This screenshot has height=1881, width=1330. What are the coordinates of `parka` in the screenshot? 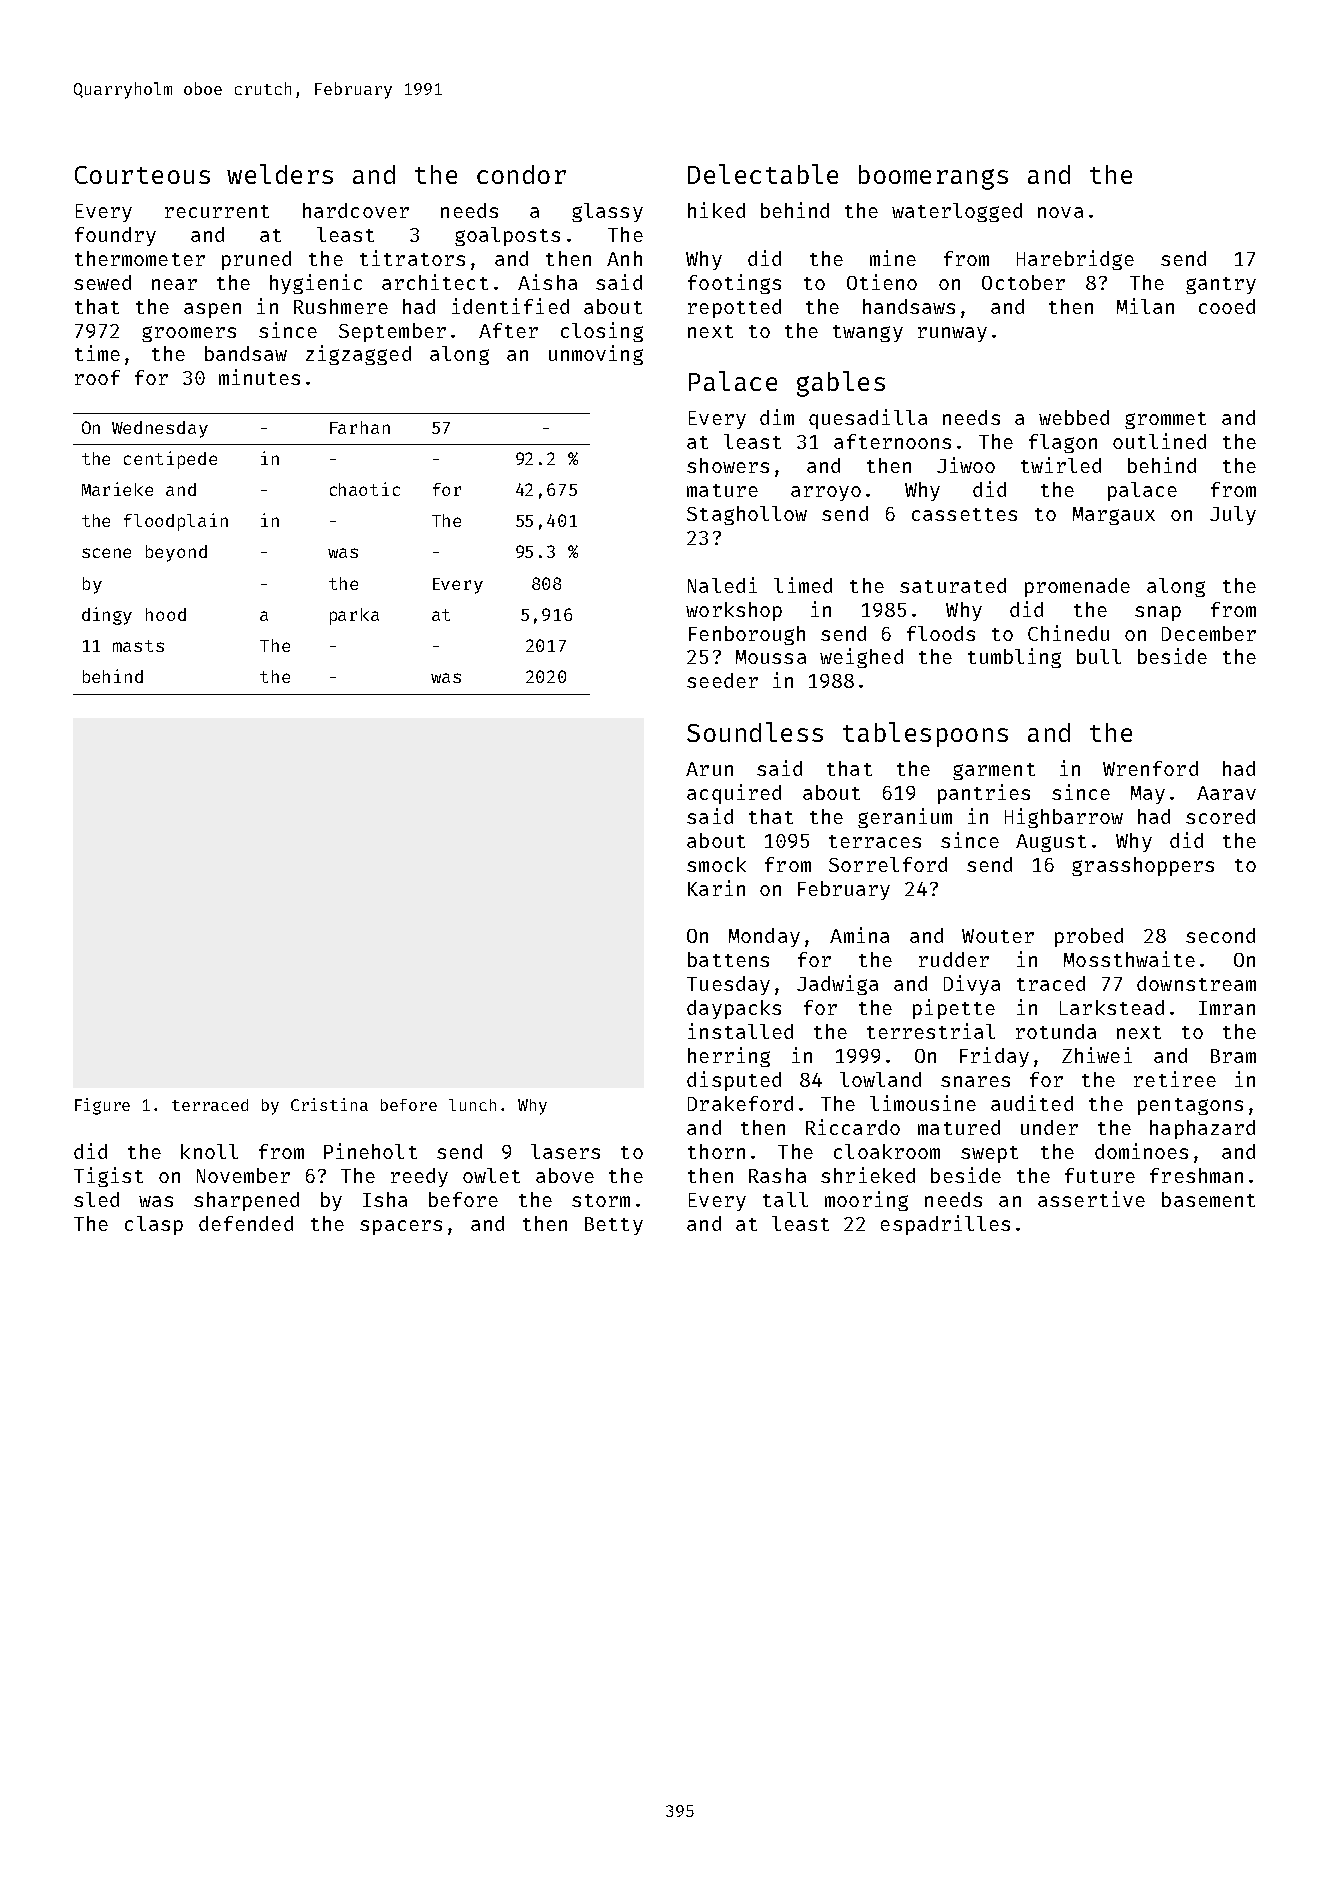 It's located at (354, 616).
